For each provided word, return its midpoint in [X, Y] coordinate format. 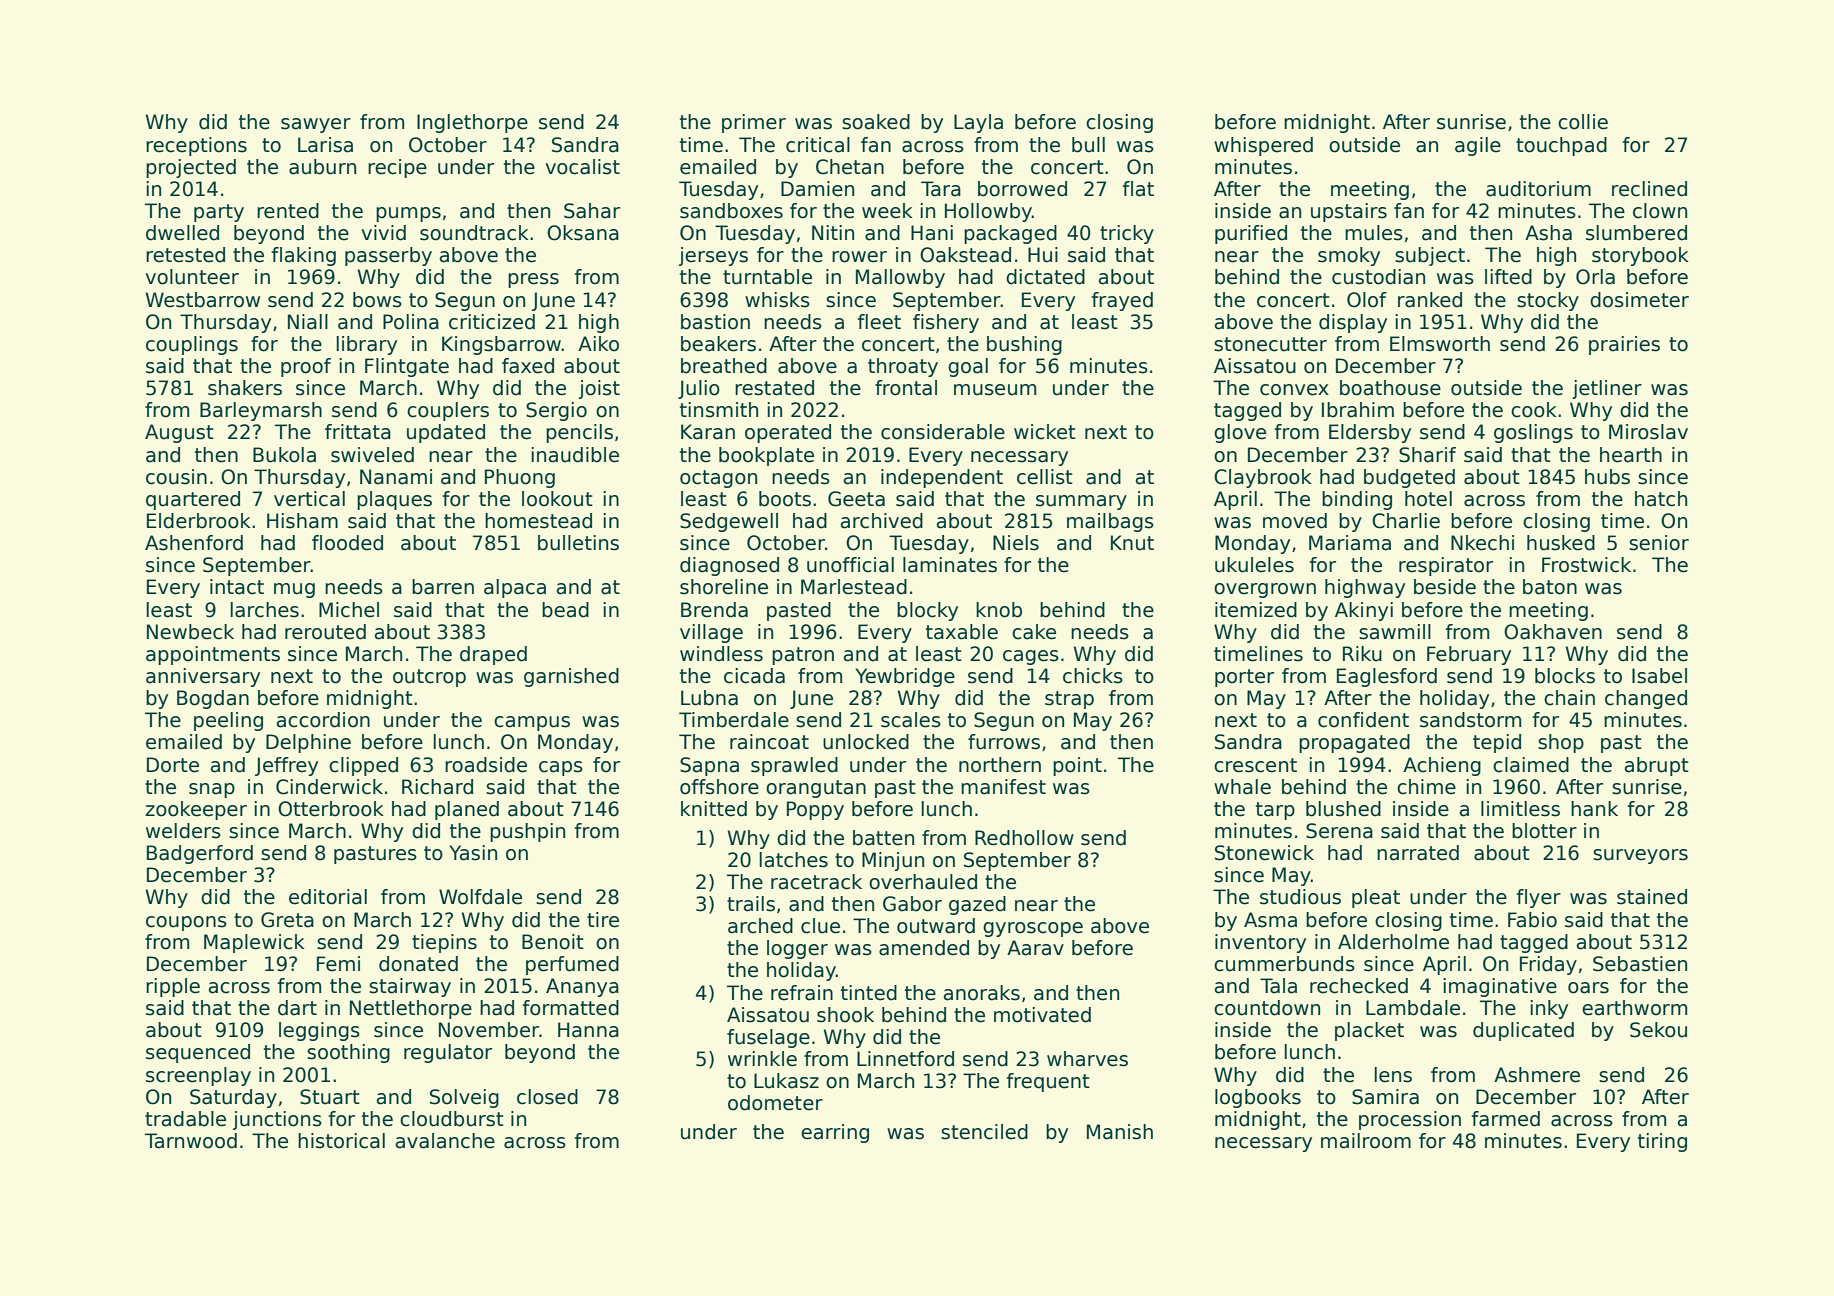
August [179, 433]
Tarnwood [191, 1141]
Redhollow [1024, 838]
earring [835, 1133]
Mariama [1350, 543]
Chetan [850, 167]
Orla [1595, 277]
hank [1594, 809]
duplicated [1523, 1031]
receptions [196, 146]
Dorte [173, 765]
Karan [708, 432]
